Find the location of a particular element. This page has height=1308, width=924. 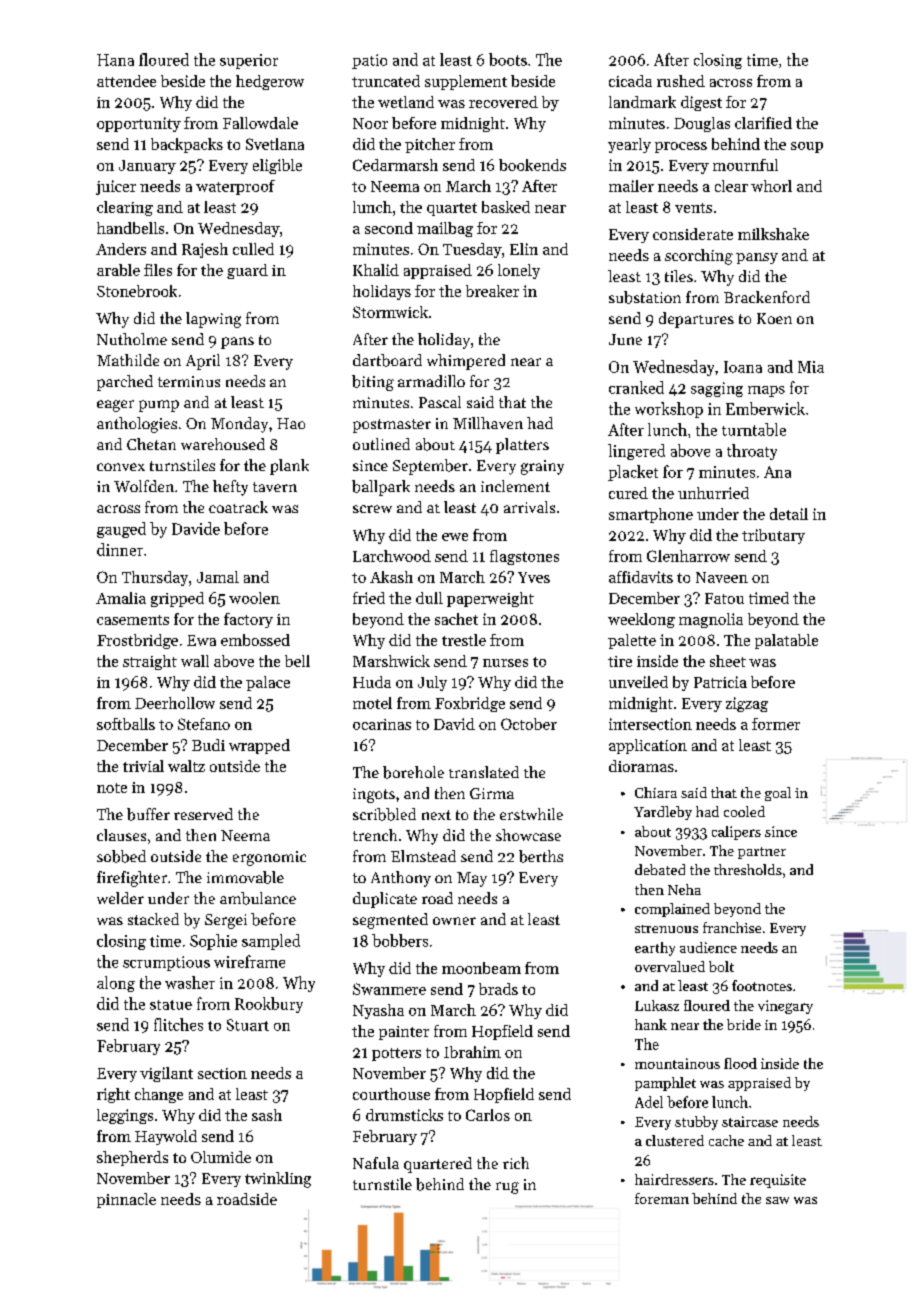

thresholds is located at coordinates (748, 869).
